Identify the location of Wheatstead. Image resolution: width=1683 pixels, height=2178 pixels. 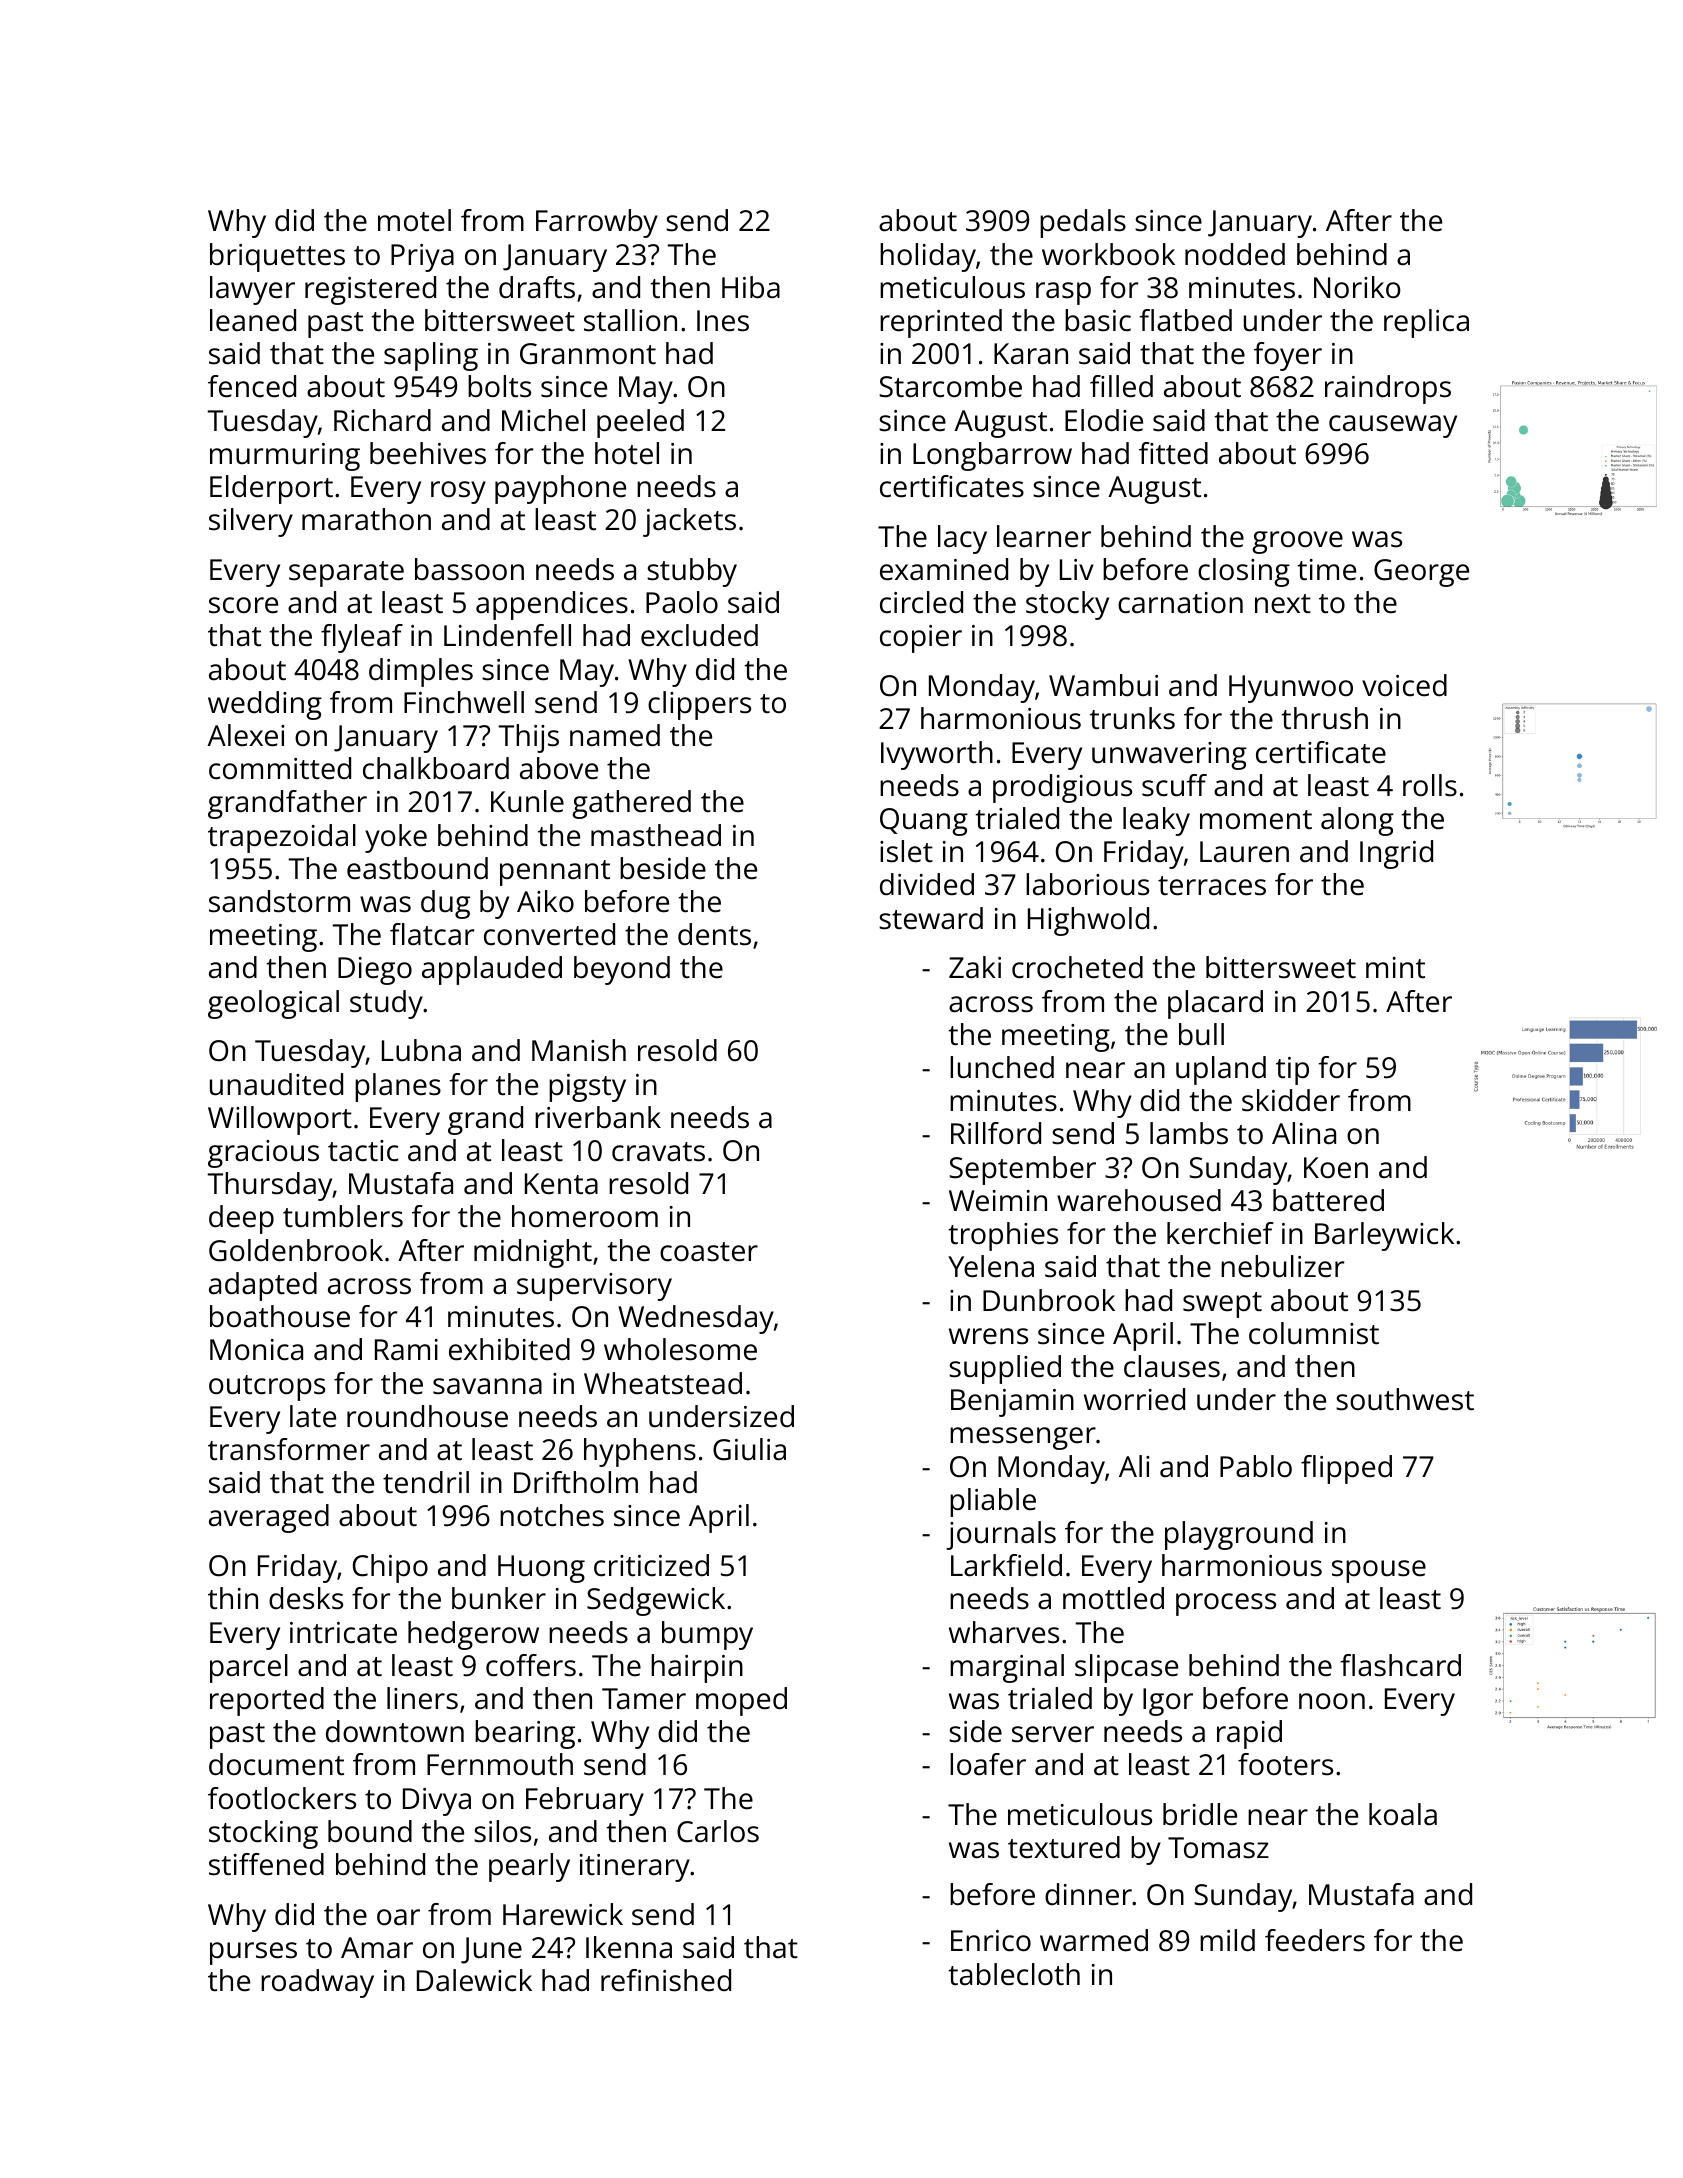
(663, 1383).
